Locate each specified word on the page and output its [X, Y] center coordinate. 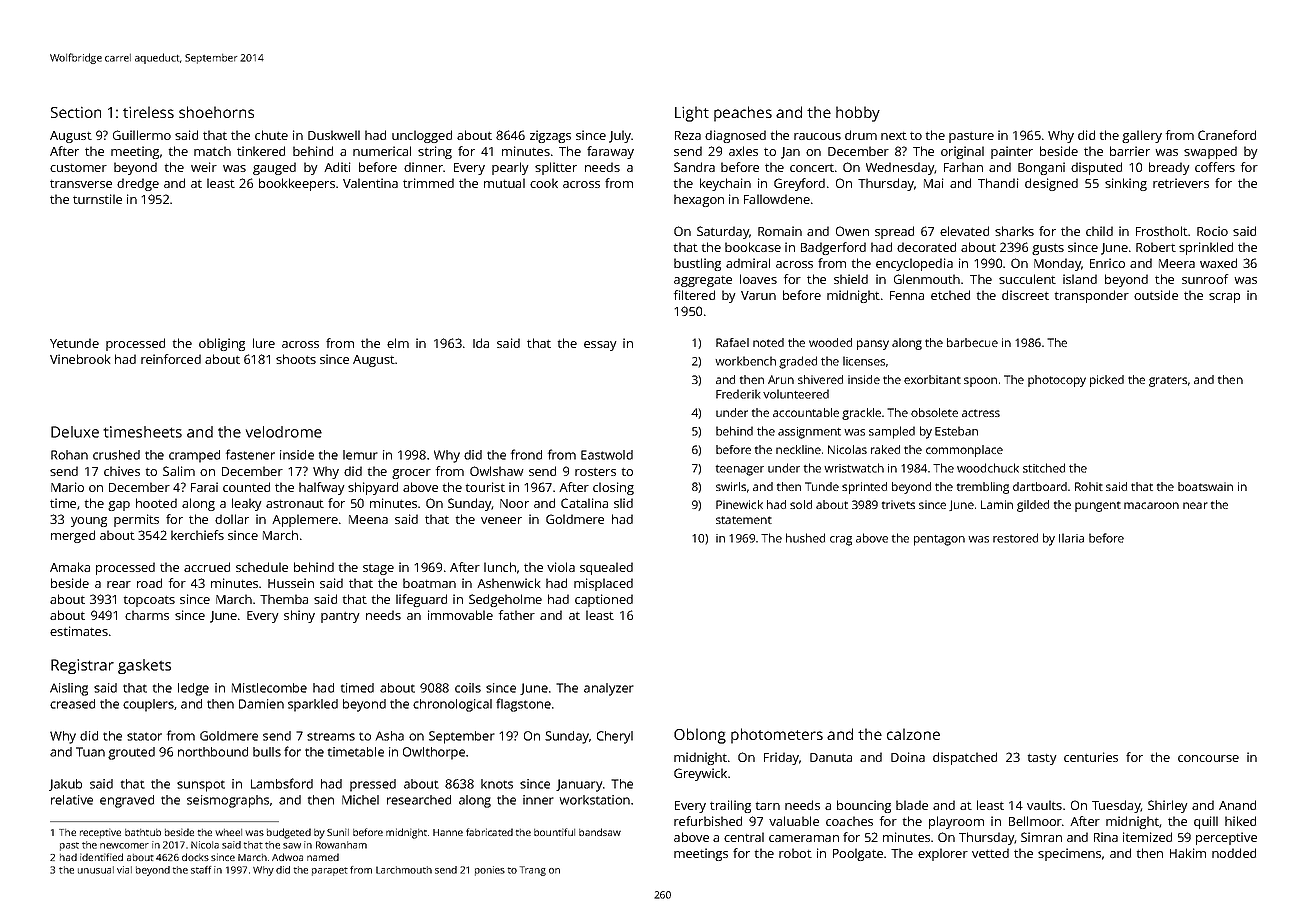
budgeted [289, 833]
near [1195, 505]
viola [561, 567]
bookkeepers [297, 184]
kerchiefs [197, 535]
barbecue [972, 342]
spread [894, 232]
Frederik [738, 394]
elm [398, 343]
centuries [1091, 757]
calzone [913, 734]
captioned [604, 600]
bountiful [554, 832]
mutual [504, 183]
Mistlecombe [269, 688]
